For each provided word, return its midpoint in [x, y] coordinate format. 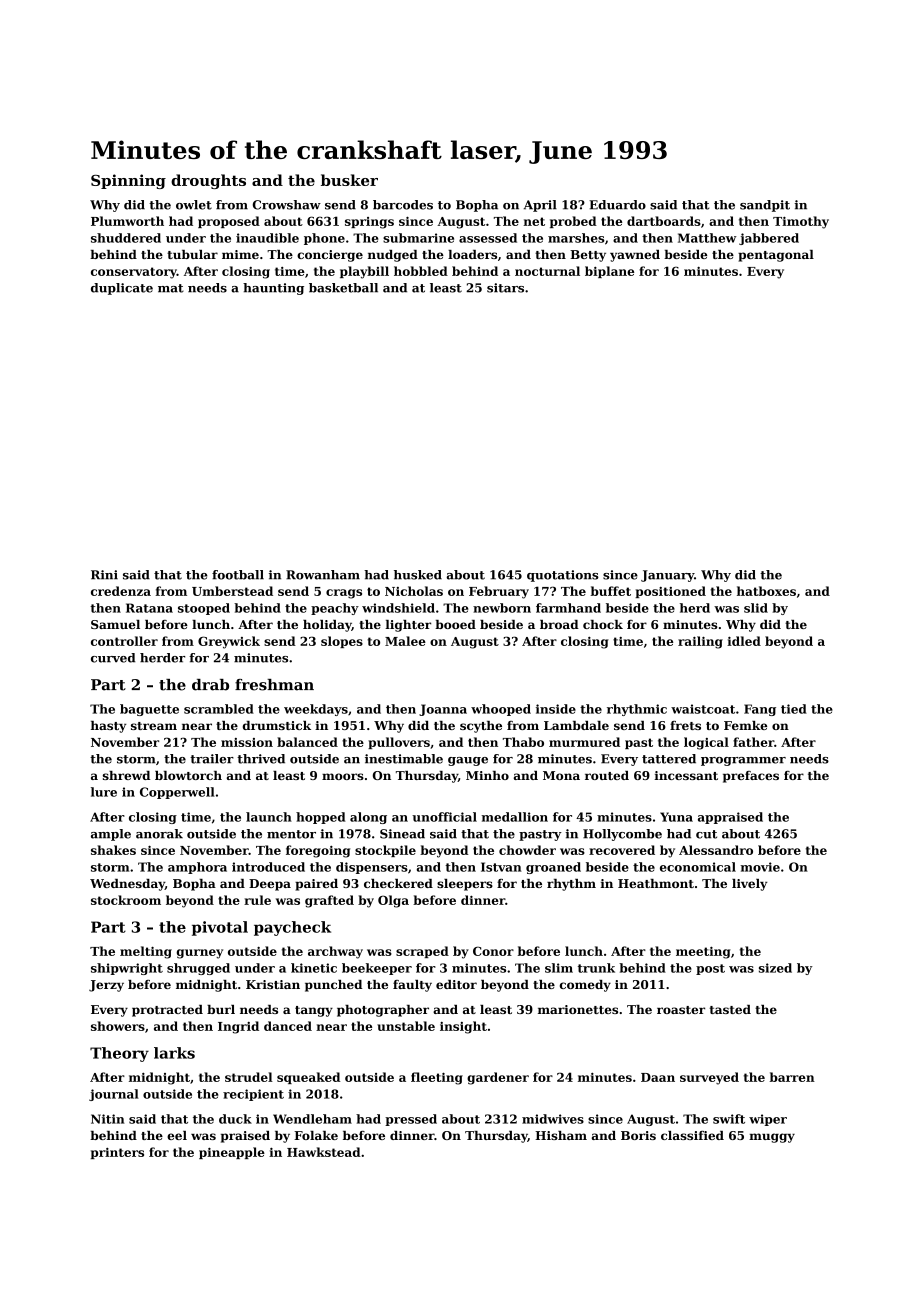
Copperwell [177, 793]
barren [792, 1077]
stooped [204, 609]
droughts [208, 181]
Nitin [107, 1119]
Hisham [561, 1135]
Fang [760, 710]
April [540, 206]
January [667, 576]
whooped [501, 710]
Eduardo [617, 205]
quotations [563, 576]
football [238, 575]
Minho [487, 775]
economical [698, 867]
